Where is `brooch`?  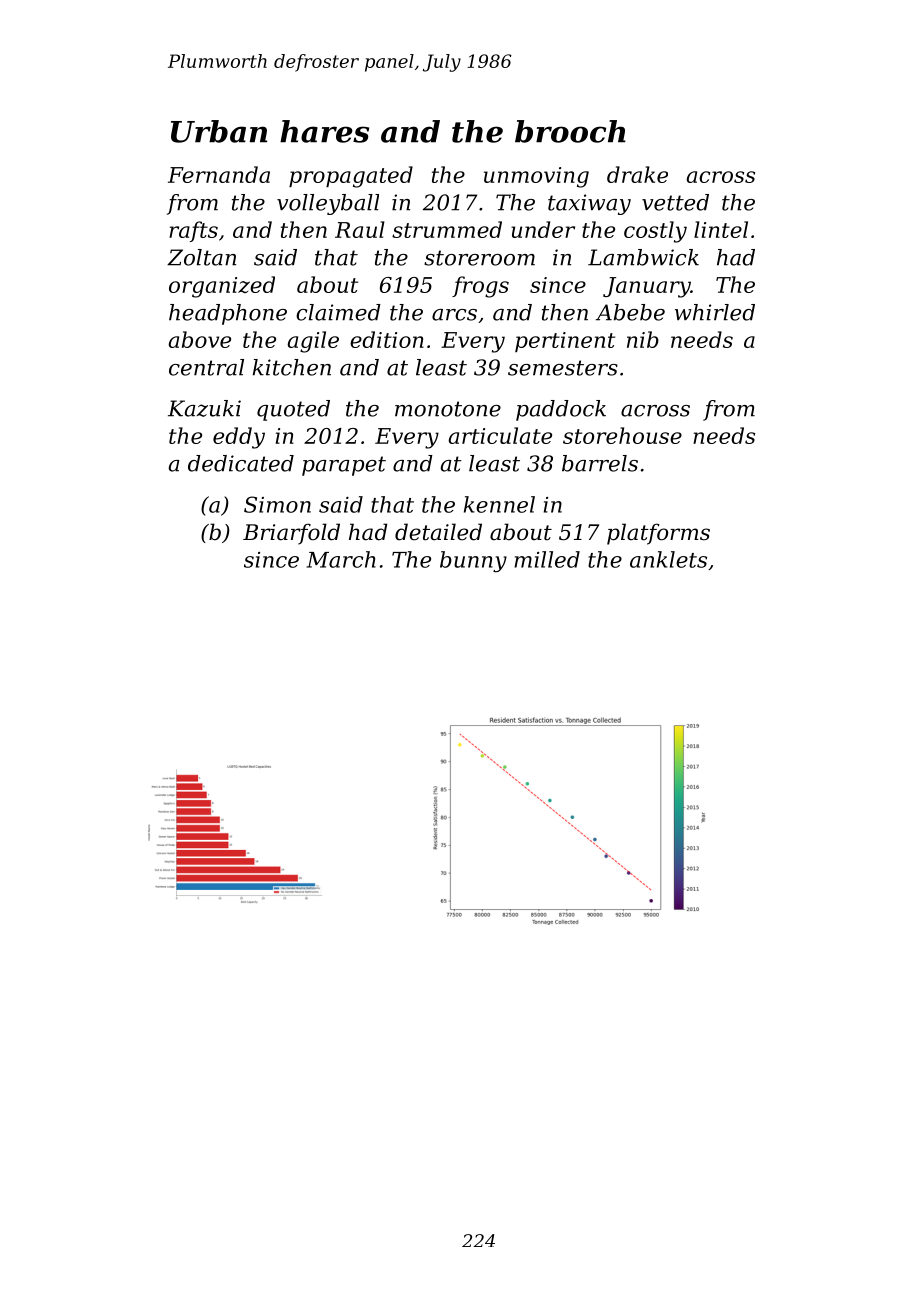 brooch is located at coordinates (570, 131).
